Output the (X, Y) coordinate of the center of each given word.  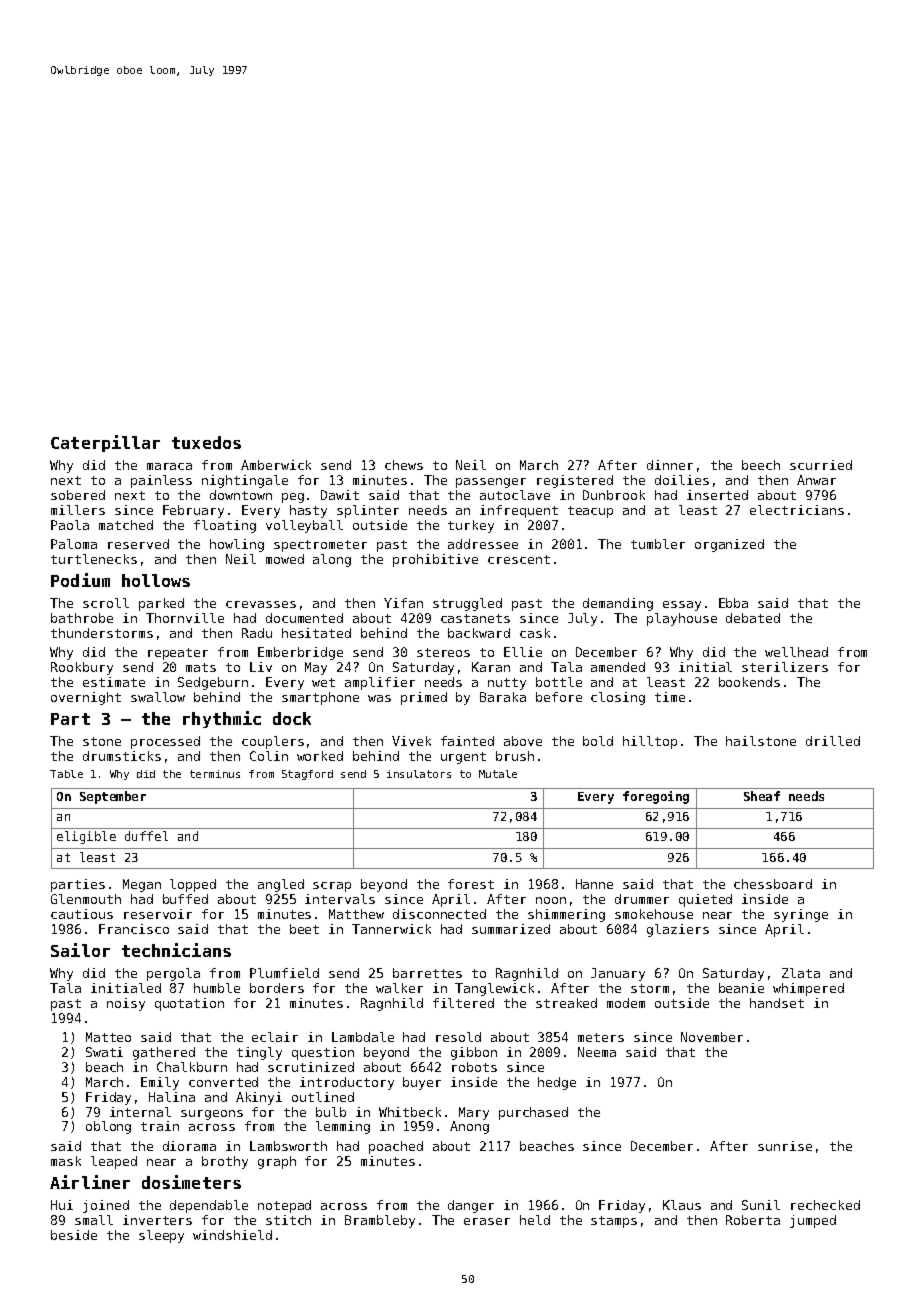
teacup (590, 512)
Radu (257, 633)
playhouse (682, 619)
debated (753, 618)
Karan (491, 667)
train (160, 1126)
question (323, 1053)
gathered (164, 1053)
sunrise (785, 1146)
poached (396, 1147)
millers (78, 510)
